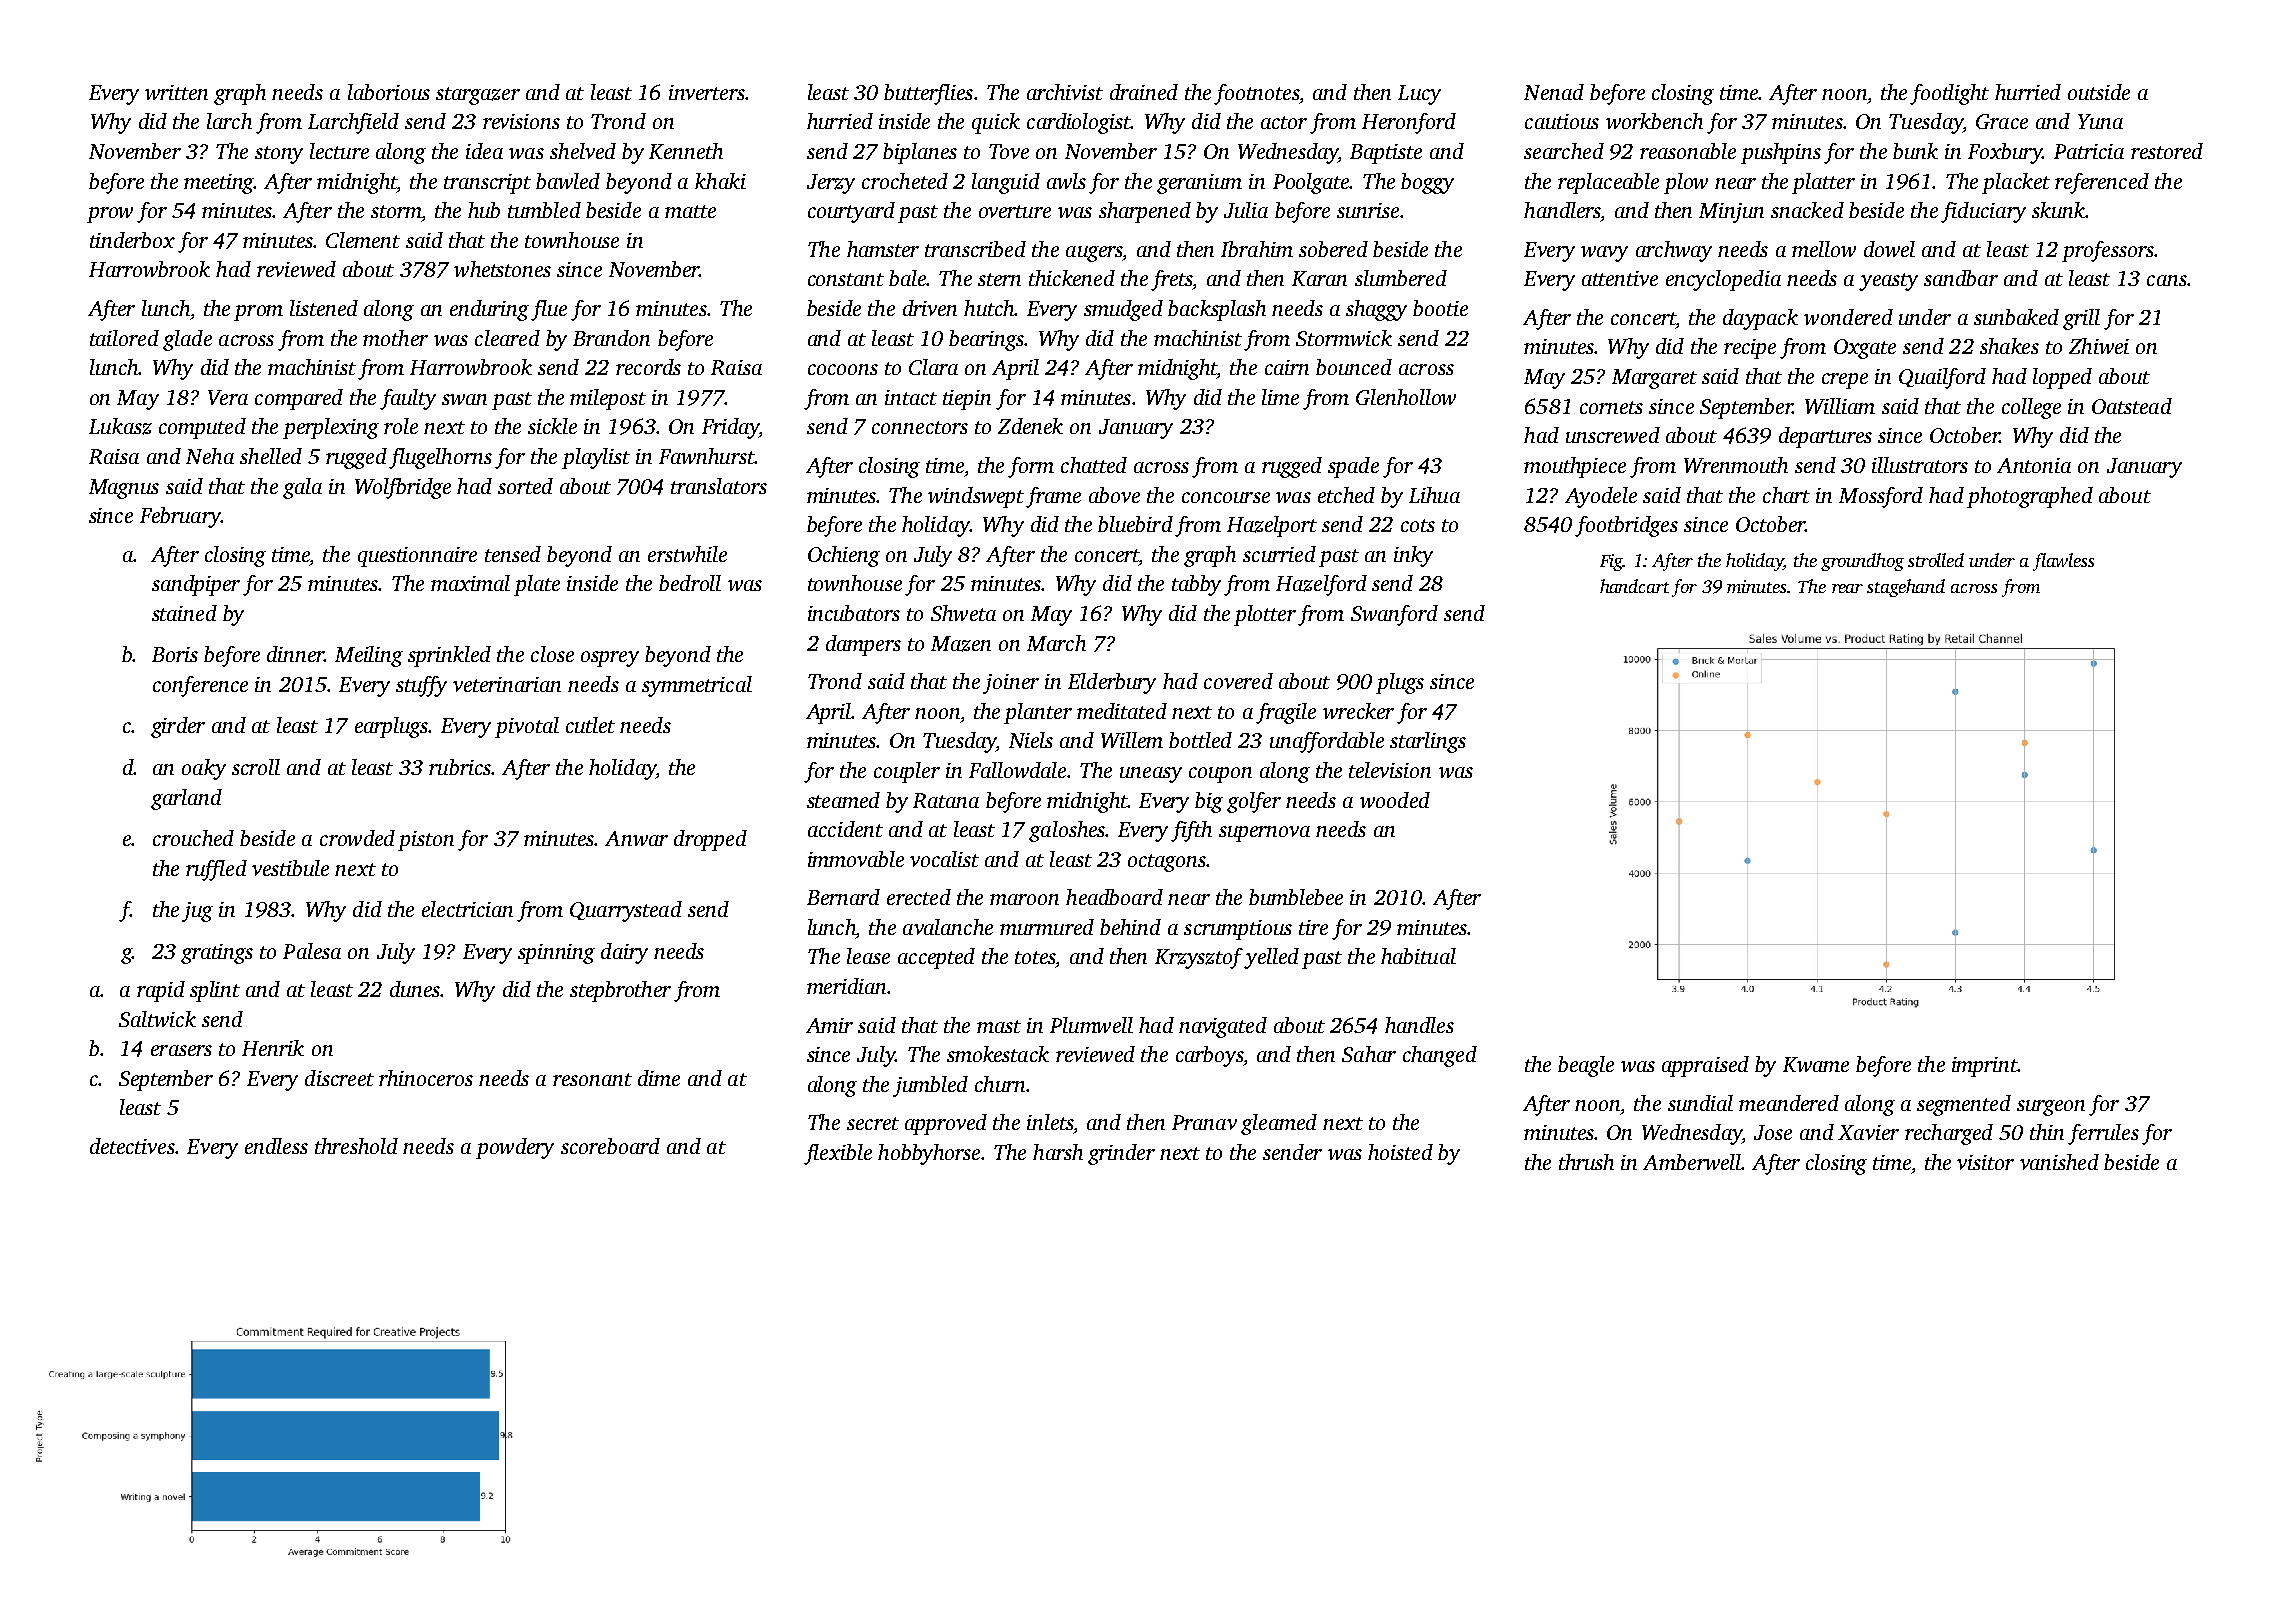 This page has width=2292, height=1620. I want to click on stony, so click(279, 155).
